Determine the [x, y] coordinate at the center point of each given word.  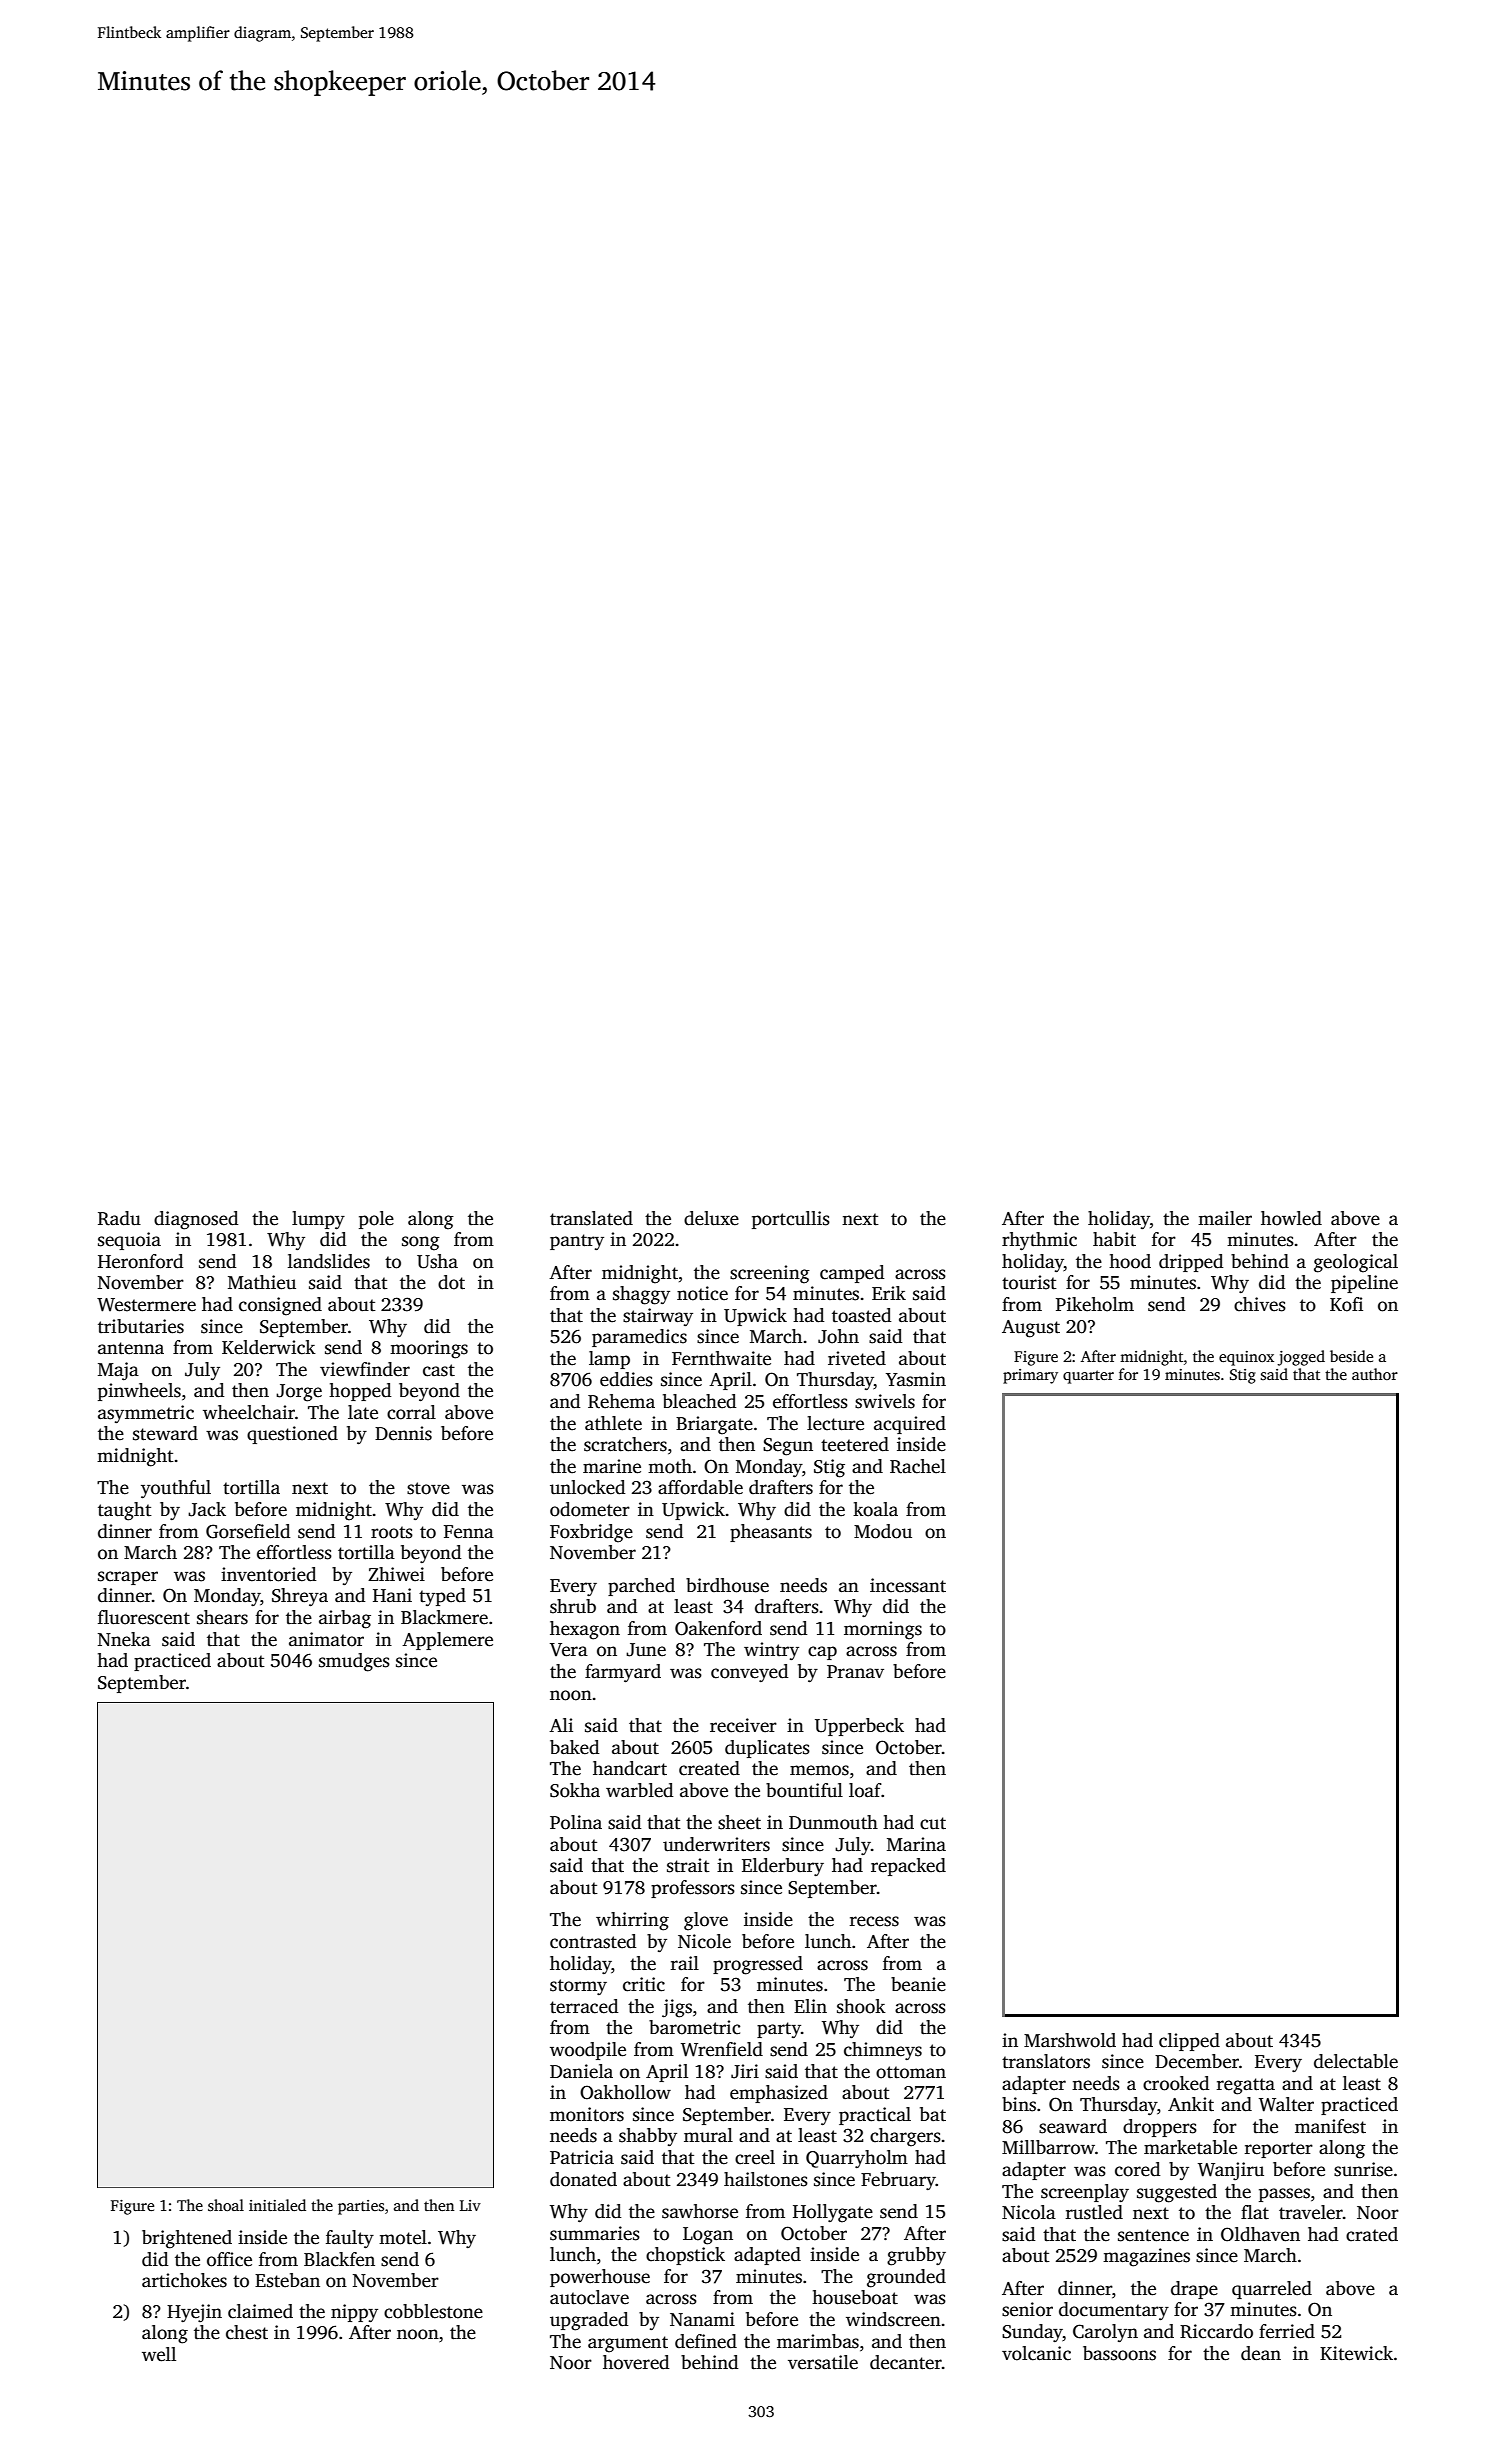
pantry [577, 1242]
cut [933, 1823]
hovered [636, 2362]
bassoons [1119, 2353]
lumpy [318, 1220]
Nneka [124, 1639]
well [159, 2354]
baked [574, 1747]
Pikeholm [1095, 1304]
